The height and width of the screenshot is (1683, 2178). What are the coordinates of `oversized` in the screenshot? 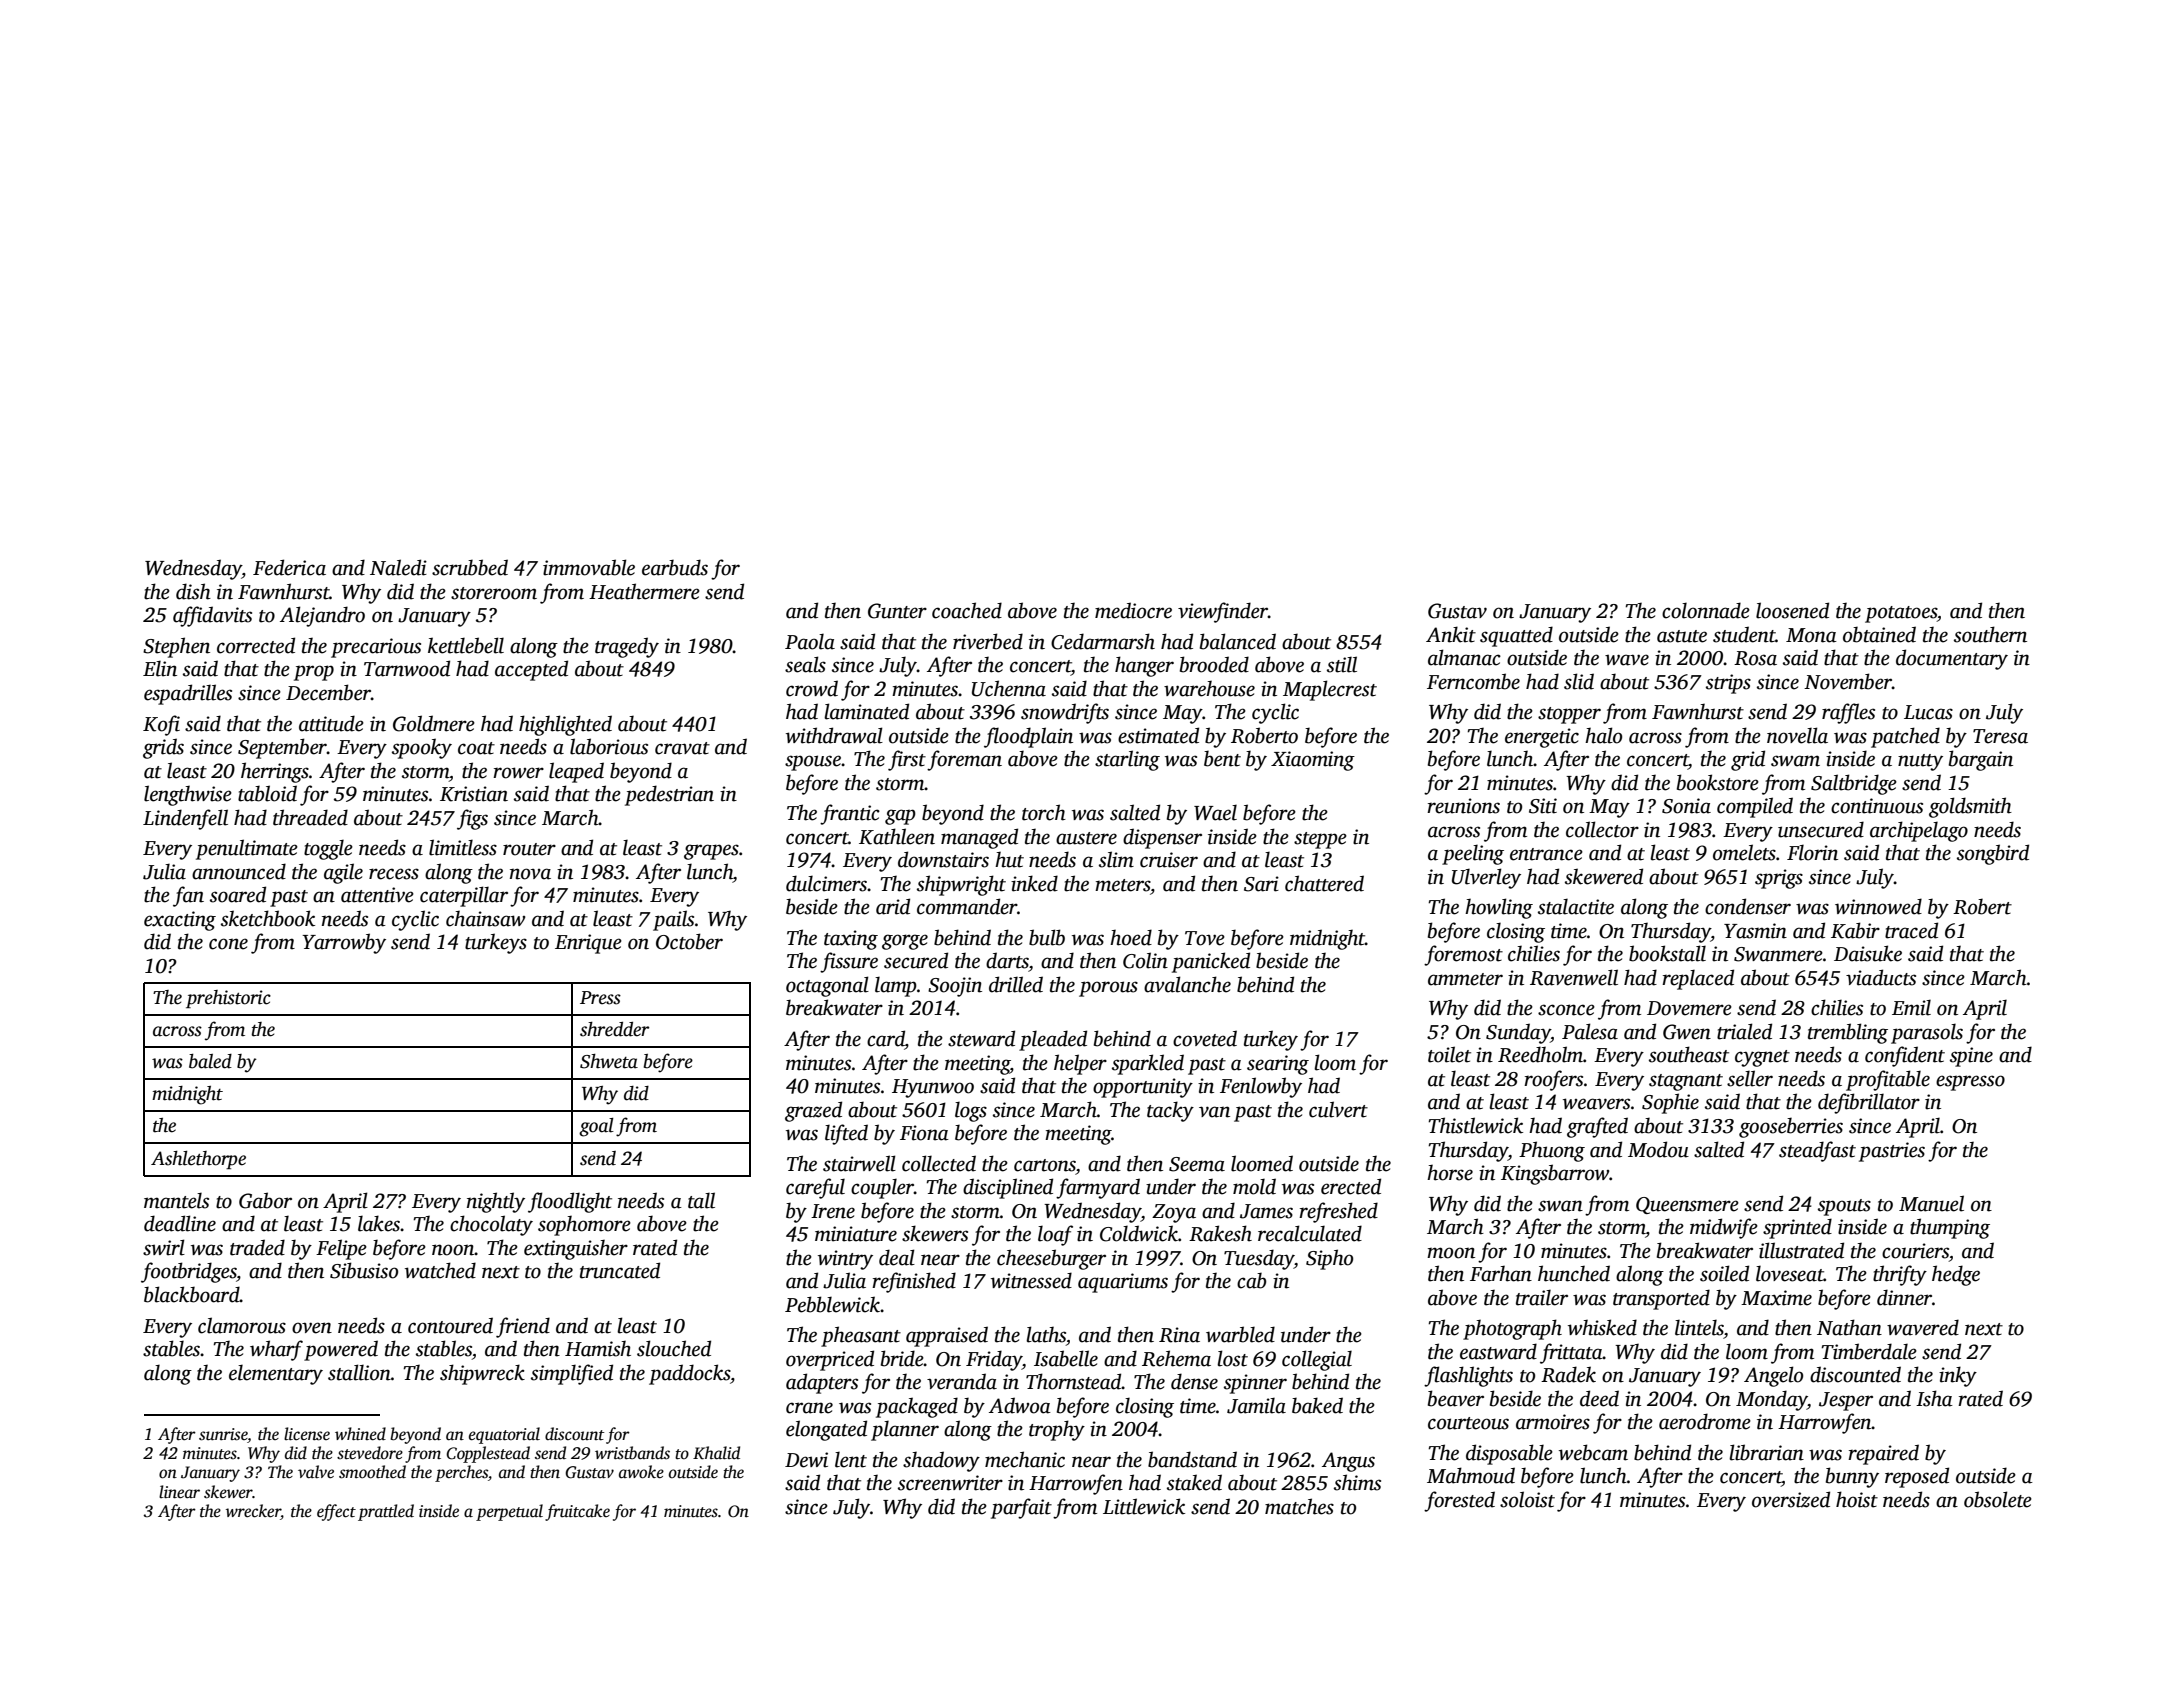 It's located at (1791, 1499).
